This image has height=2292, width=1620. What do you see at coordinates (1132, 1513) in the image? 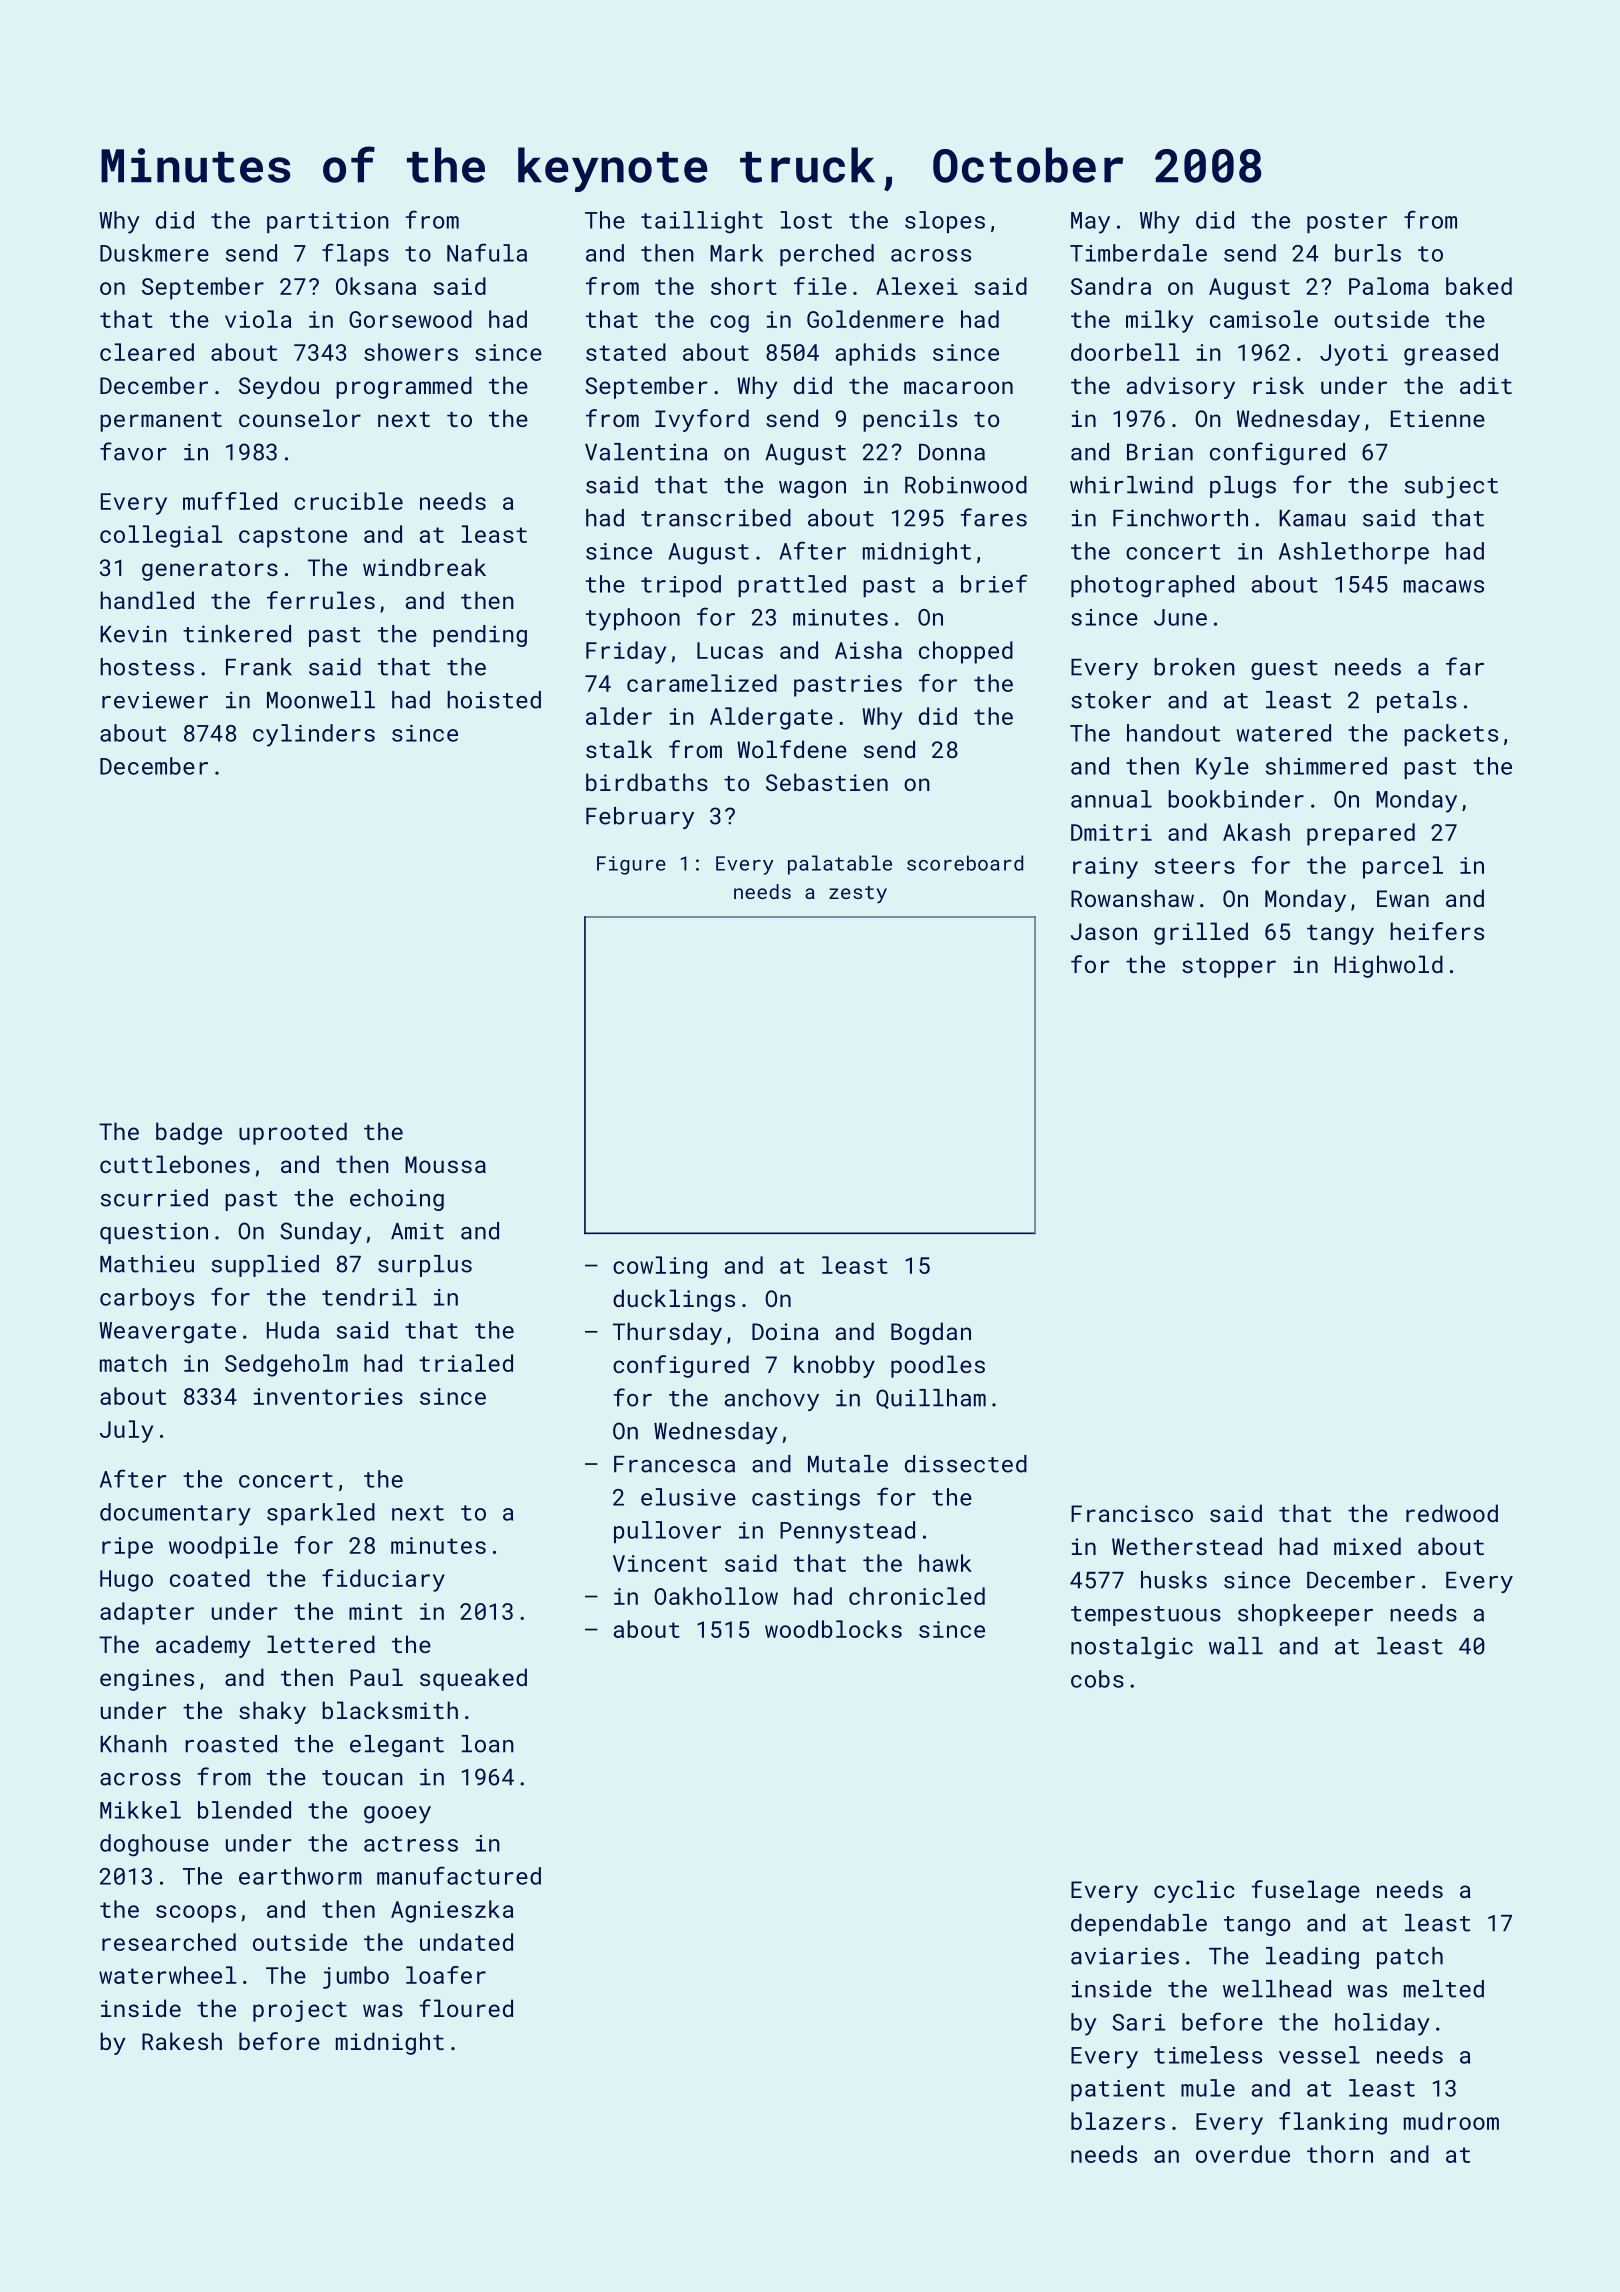
I see `Francisco` at bounding box center [1132, 1513].
